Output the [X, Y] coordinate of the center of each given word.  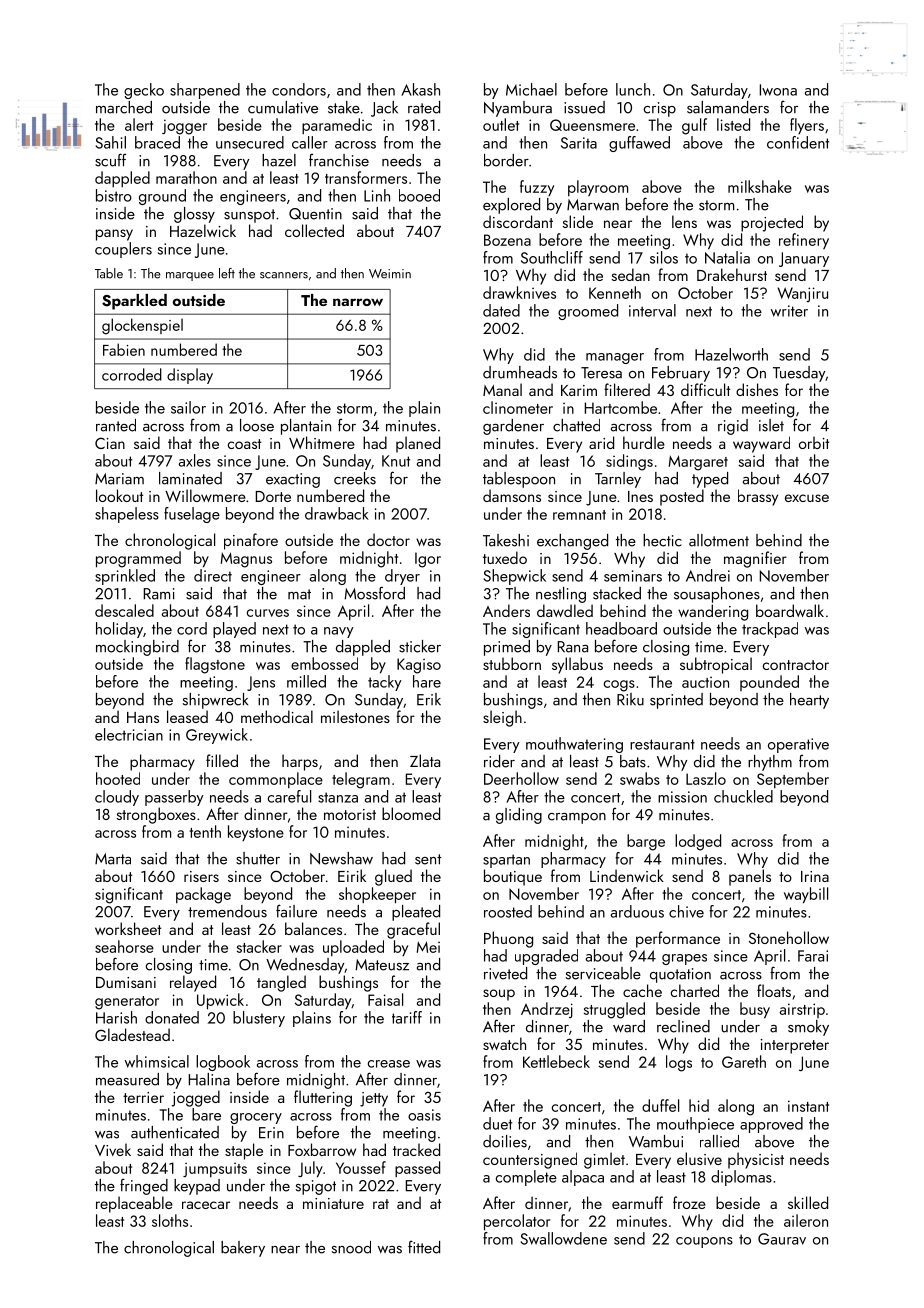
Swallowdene [564, 1238]
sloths [170, 1220]
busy [755, 1010]
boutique [513, 877]
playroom [598, 188]
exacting [293, 480]
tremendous [227, 911]
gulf [694, 126]
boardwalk [790, 610]
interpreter [795, 1046]
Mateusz [382, 965]
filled [222, 760]
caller [310, 142]
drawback [337, 513]
